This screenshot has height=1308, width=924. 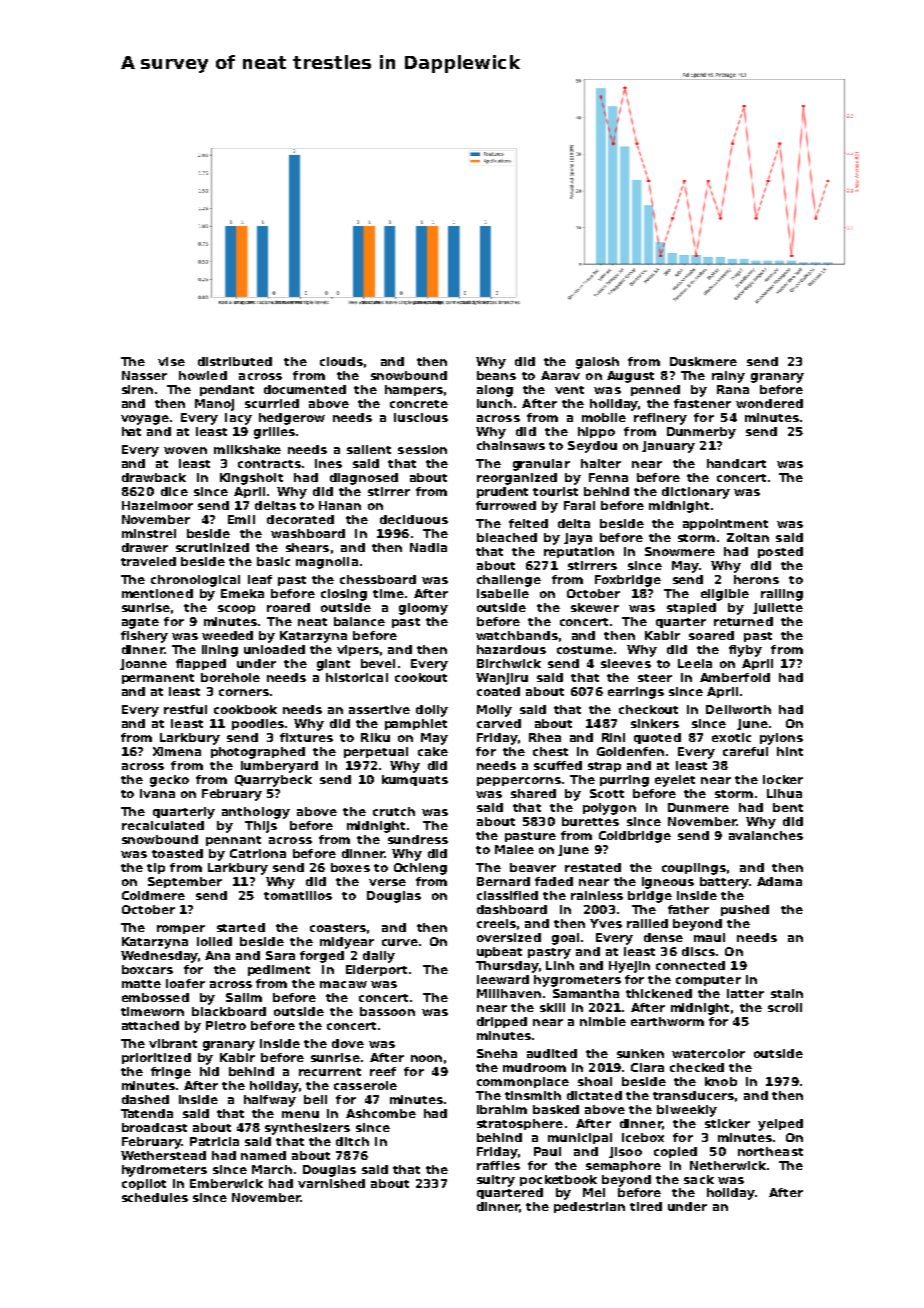 What do you see at coordinates (421, 677) in the screenshot?
I see `cookout` at bounding box center [421, 677].
